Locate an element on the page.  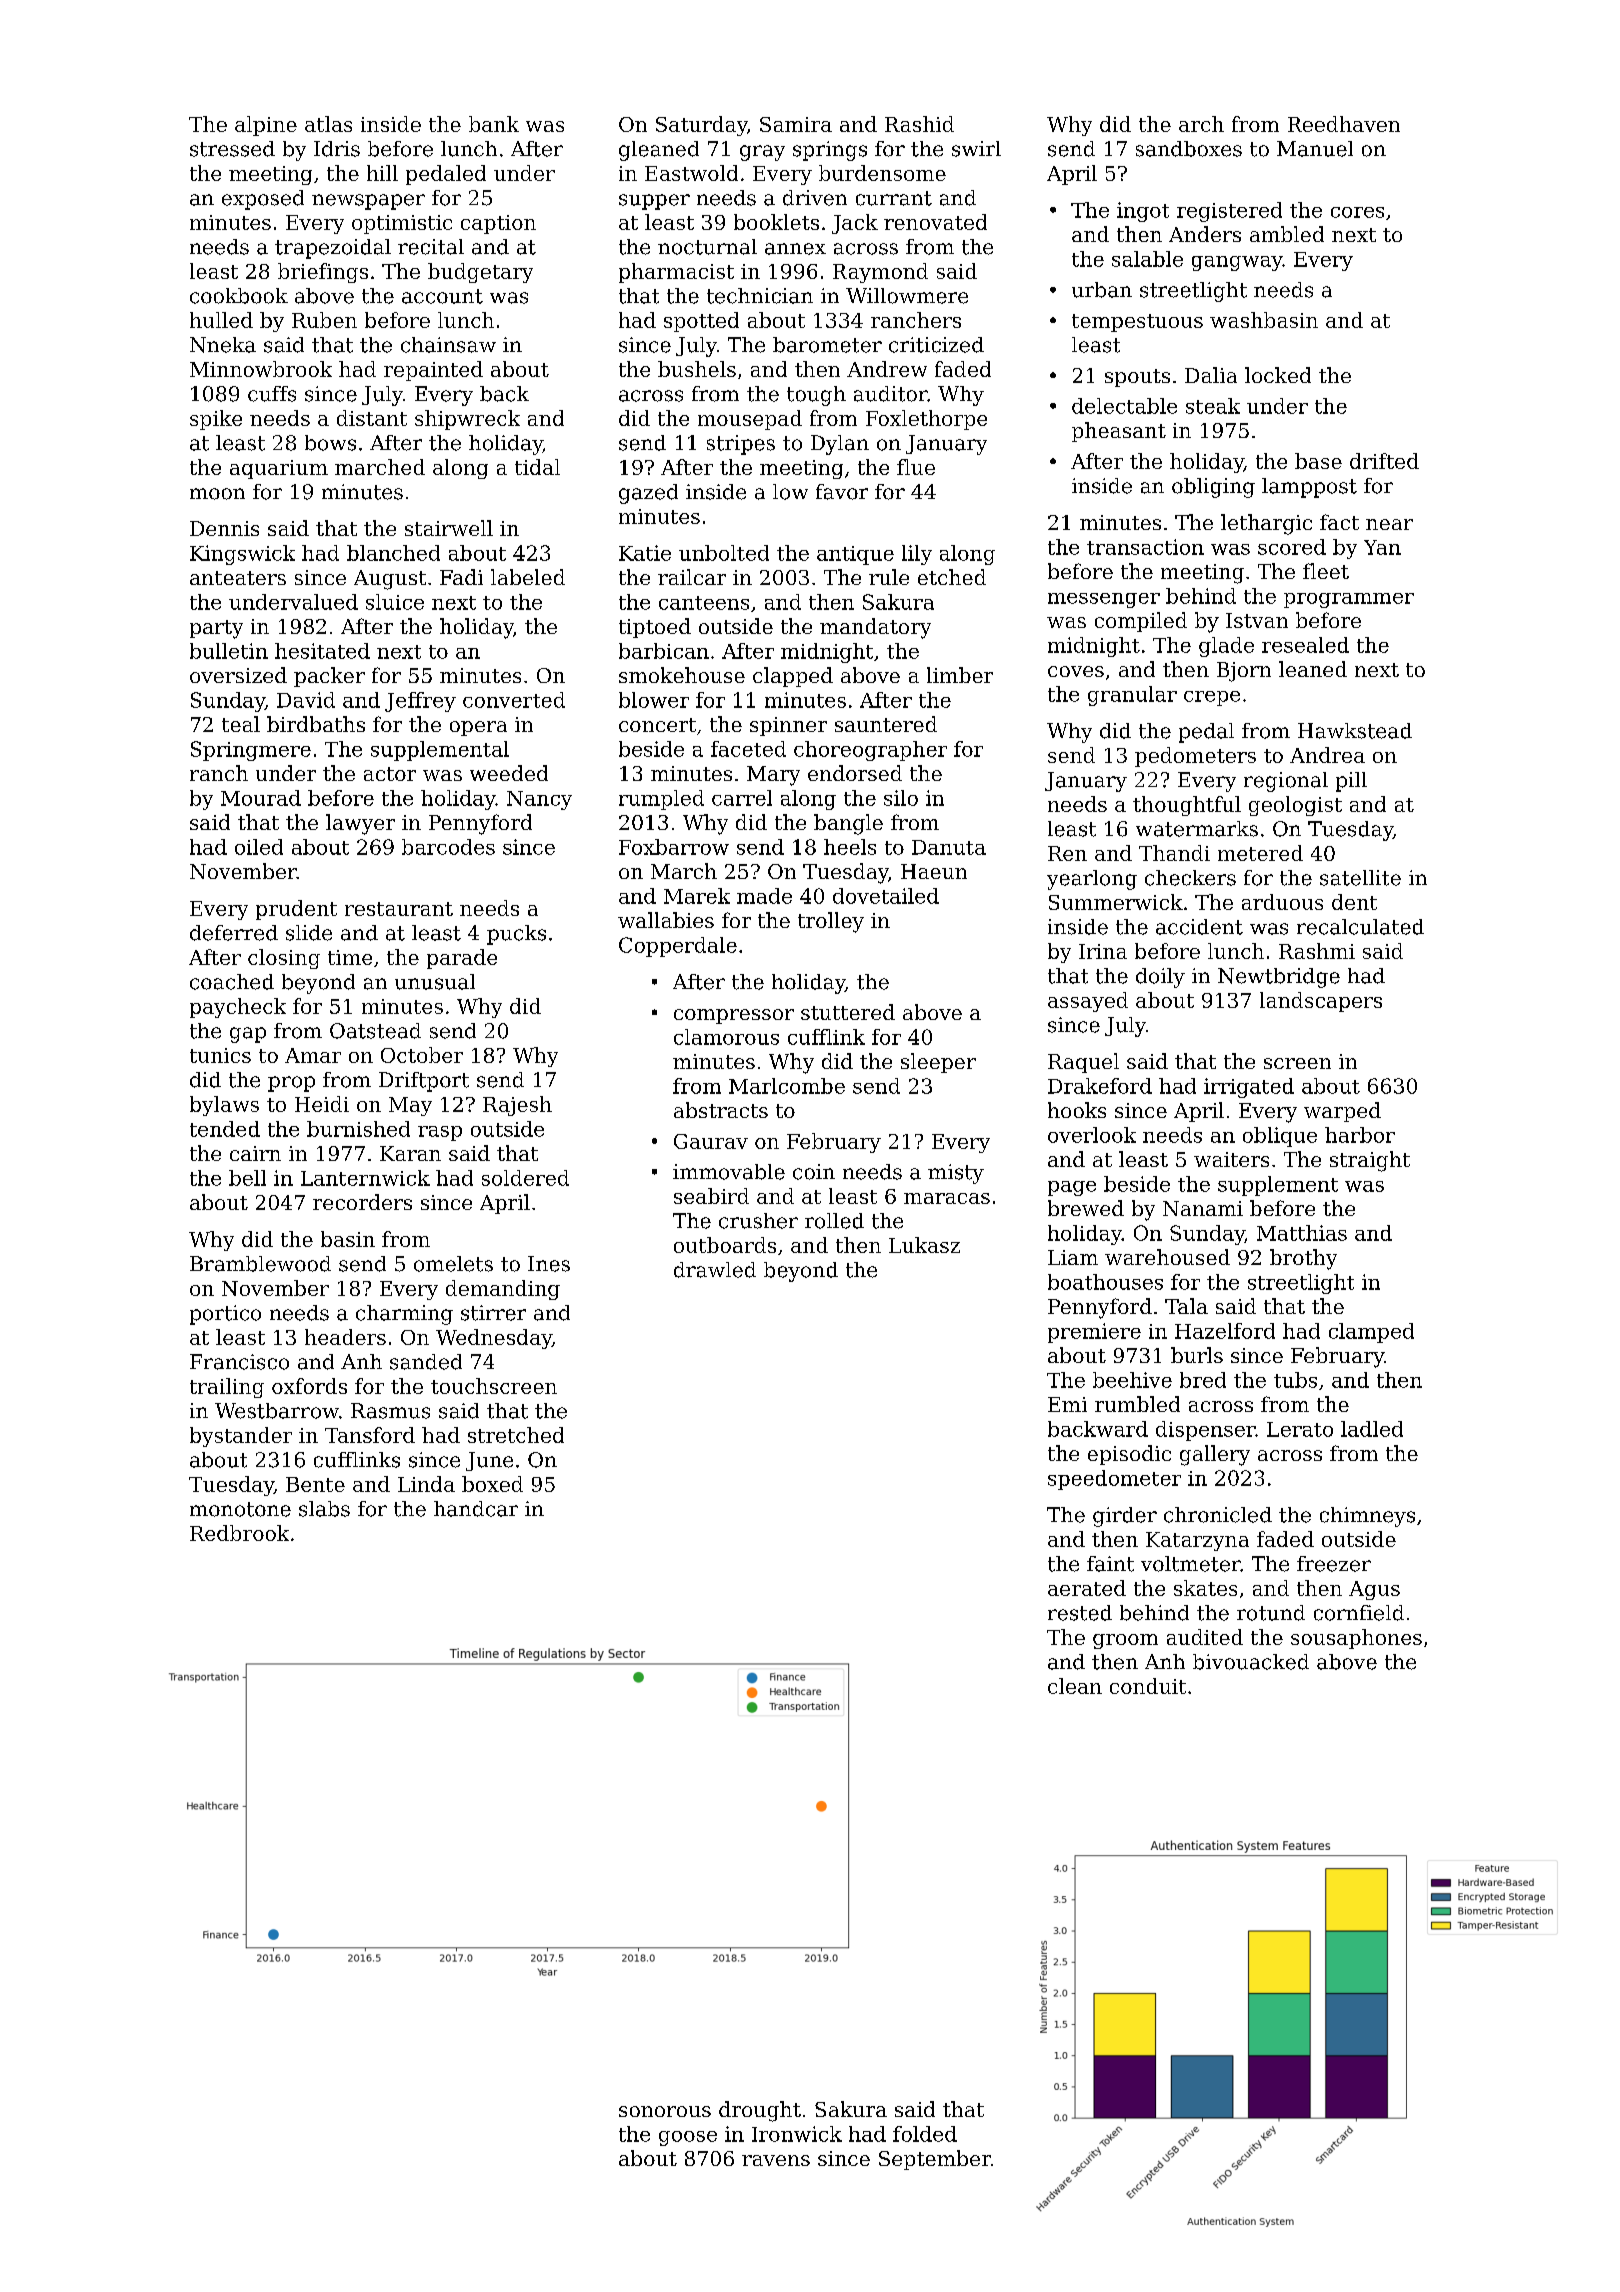
goose is located at coordinates (688, 2138).
